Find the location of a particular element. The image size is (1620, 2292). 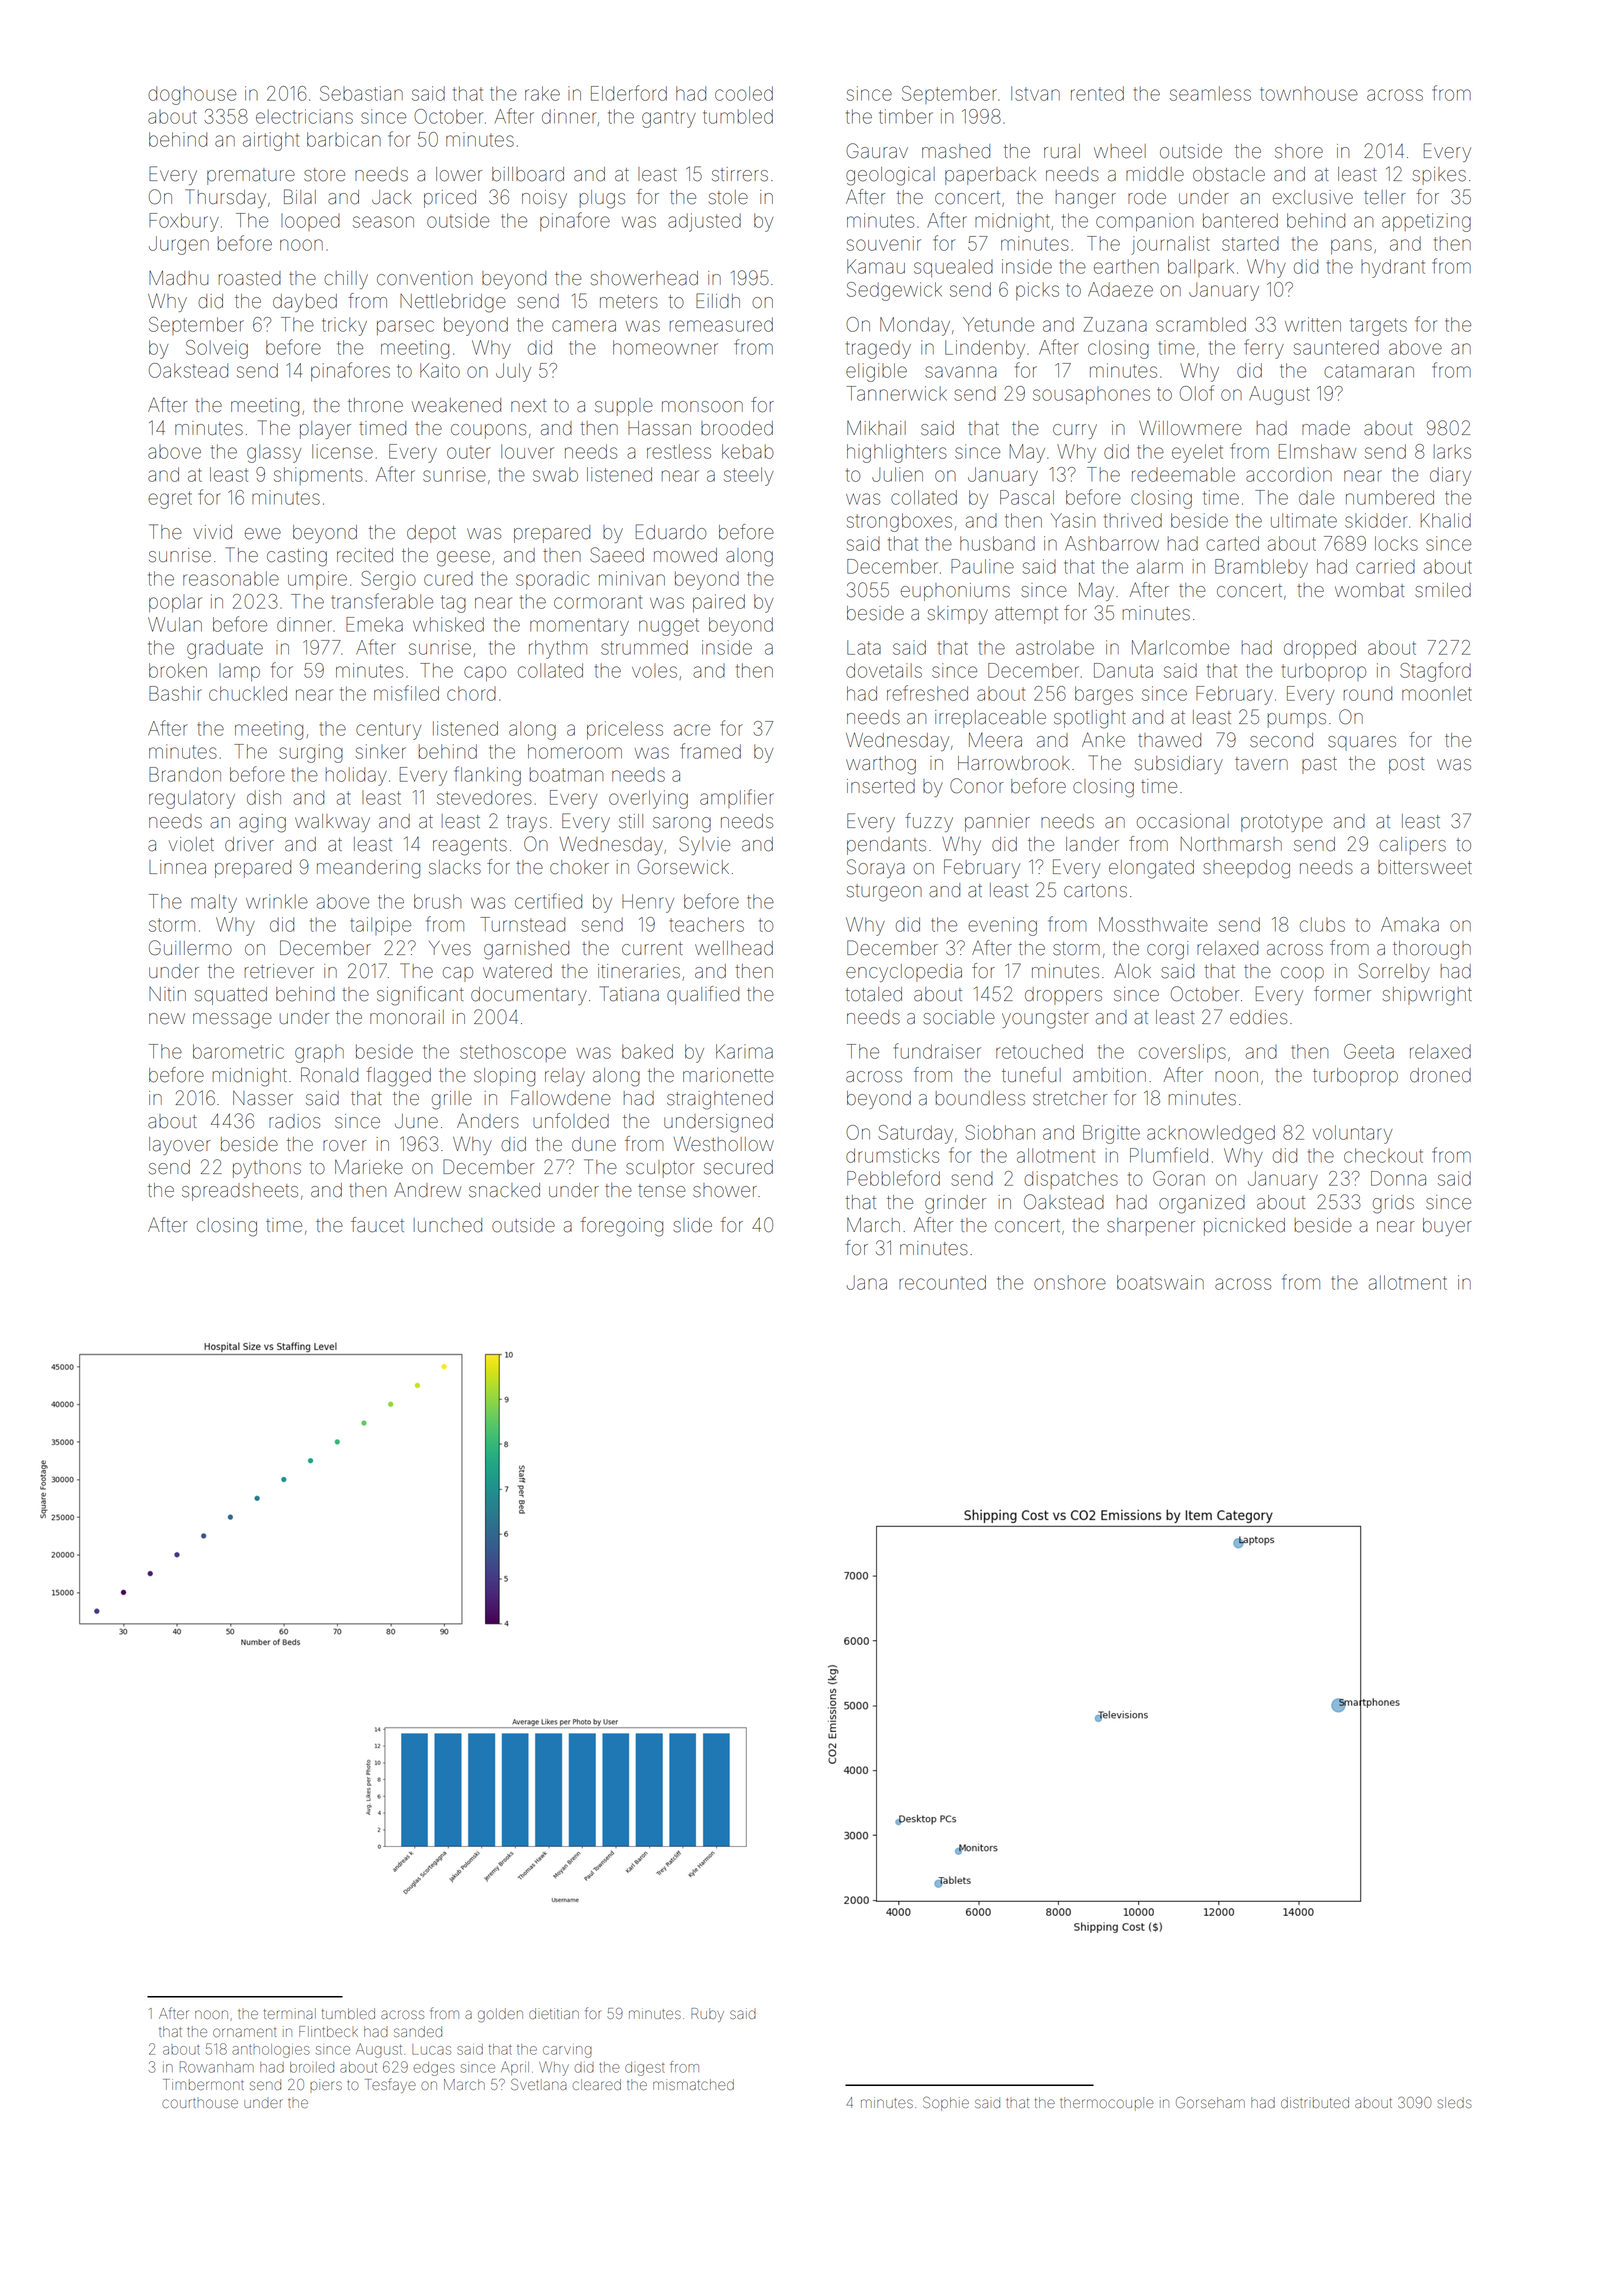

townhouse is located at coordinates (1309, 93).
